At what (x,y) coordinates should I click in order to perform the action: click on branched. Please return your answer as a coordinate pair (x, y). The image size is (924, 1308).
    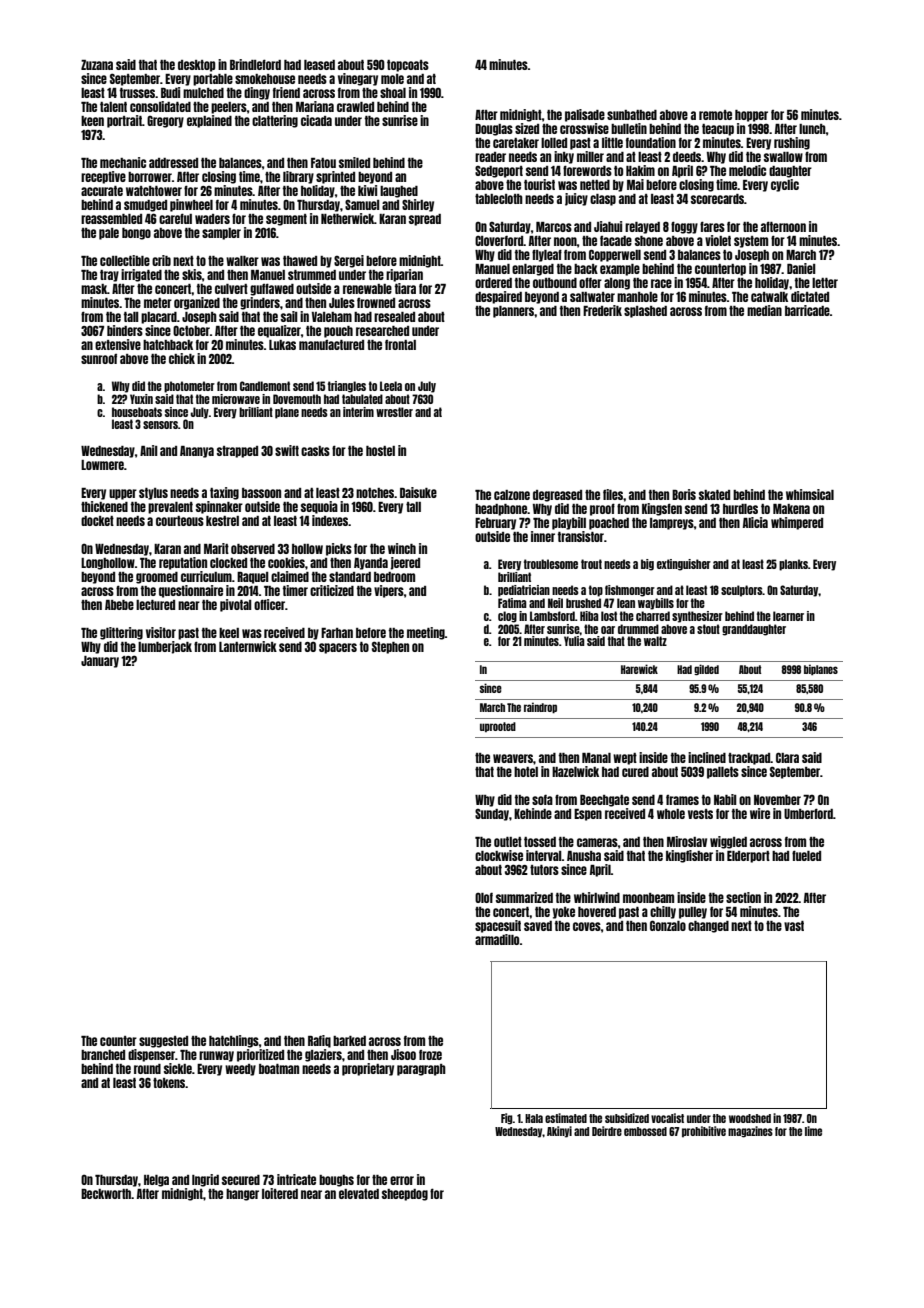
    Looking at the image, I should click on (103, 1055).
